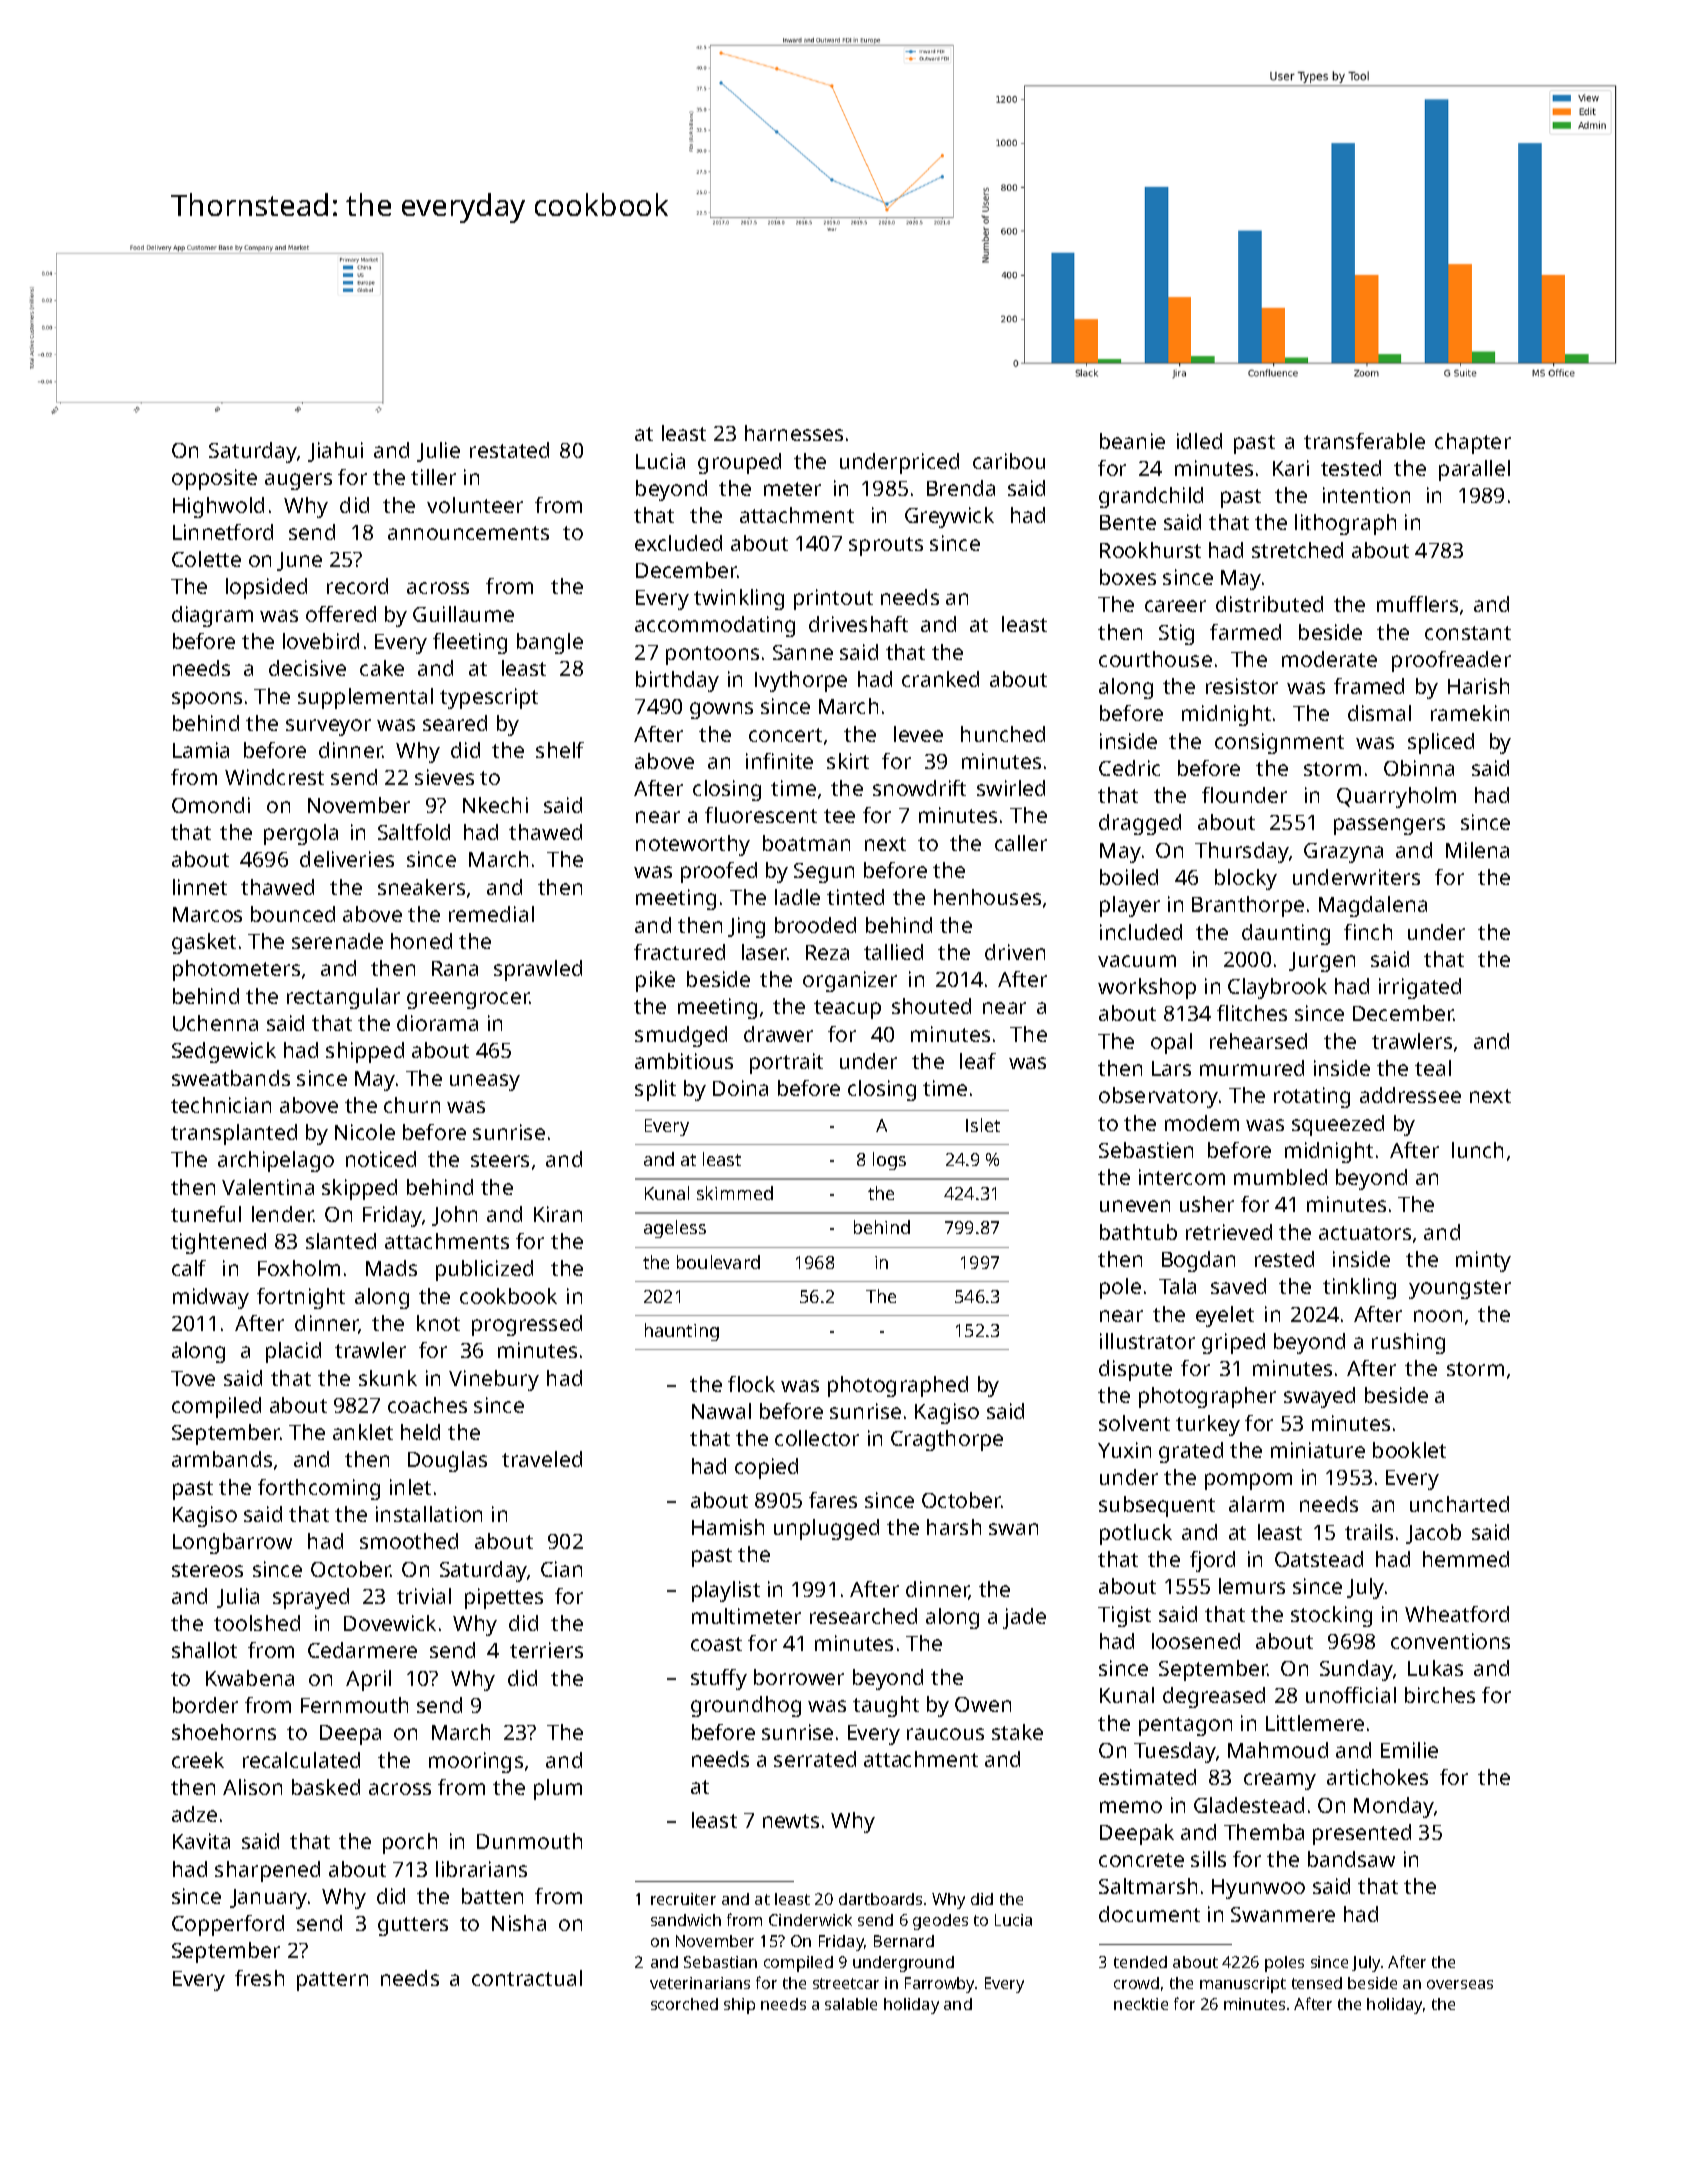 This page has width=1683, height=2178. Describe the element at coordinates (1199, 441) in the page. I see `idled` at that location.
